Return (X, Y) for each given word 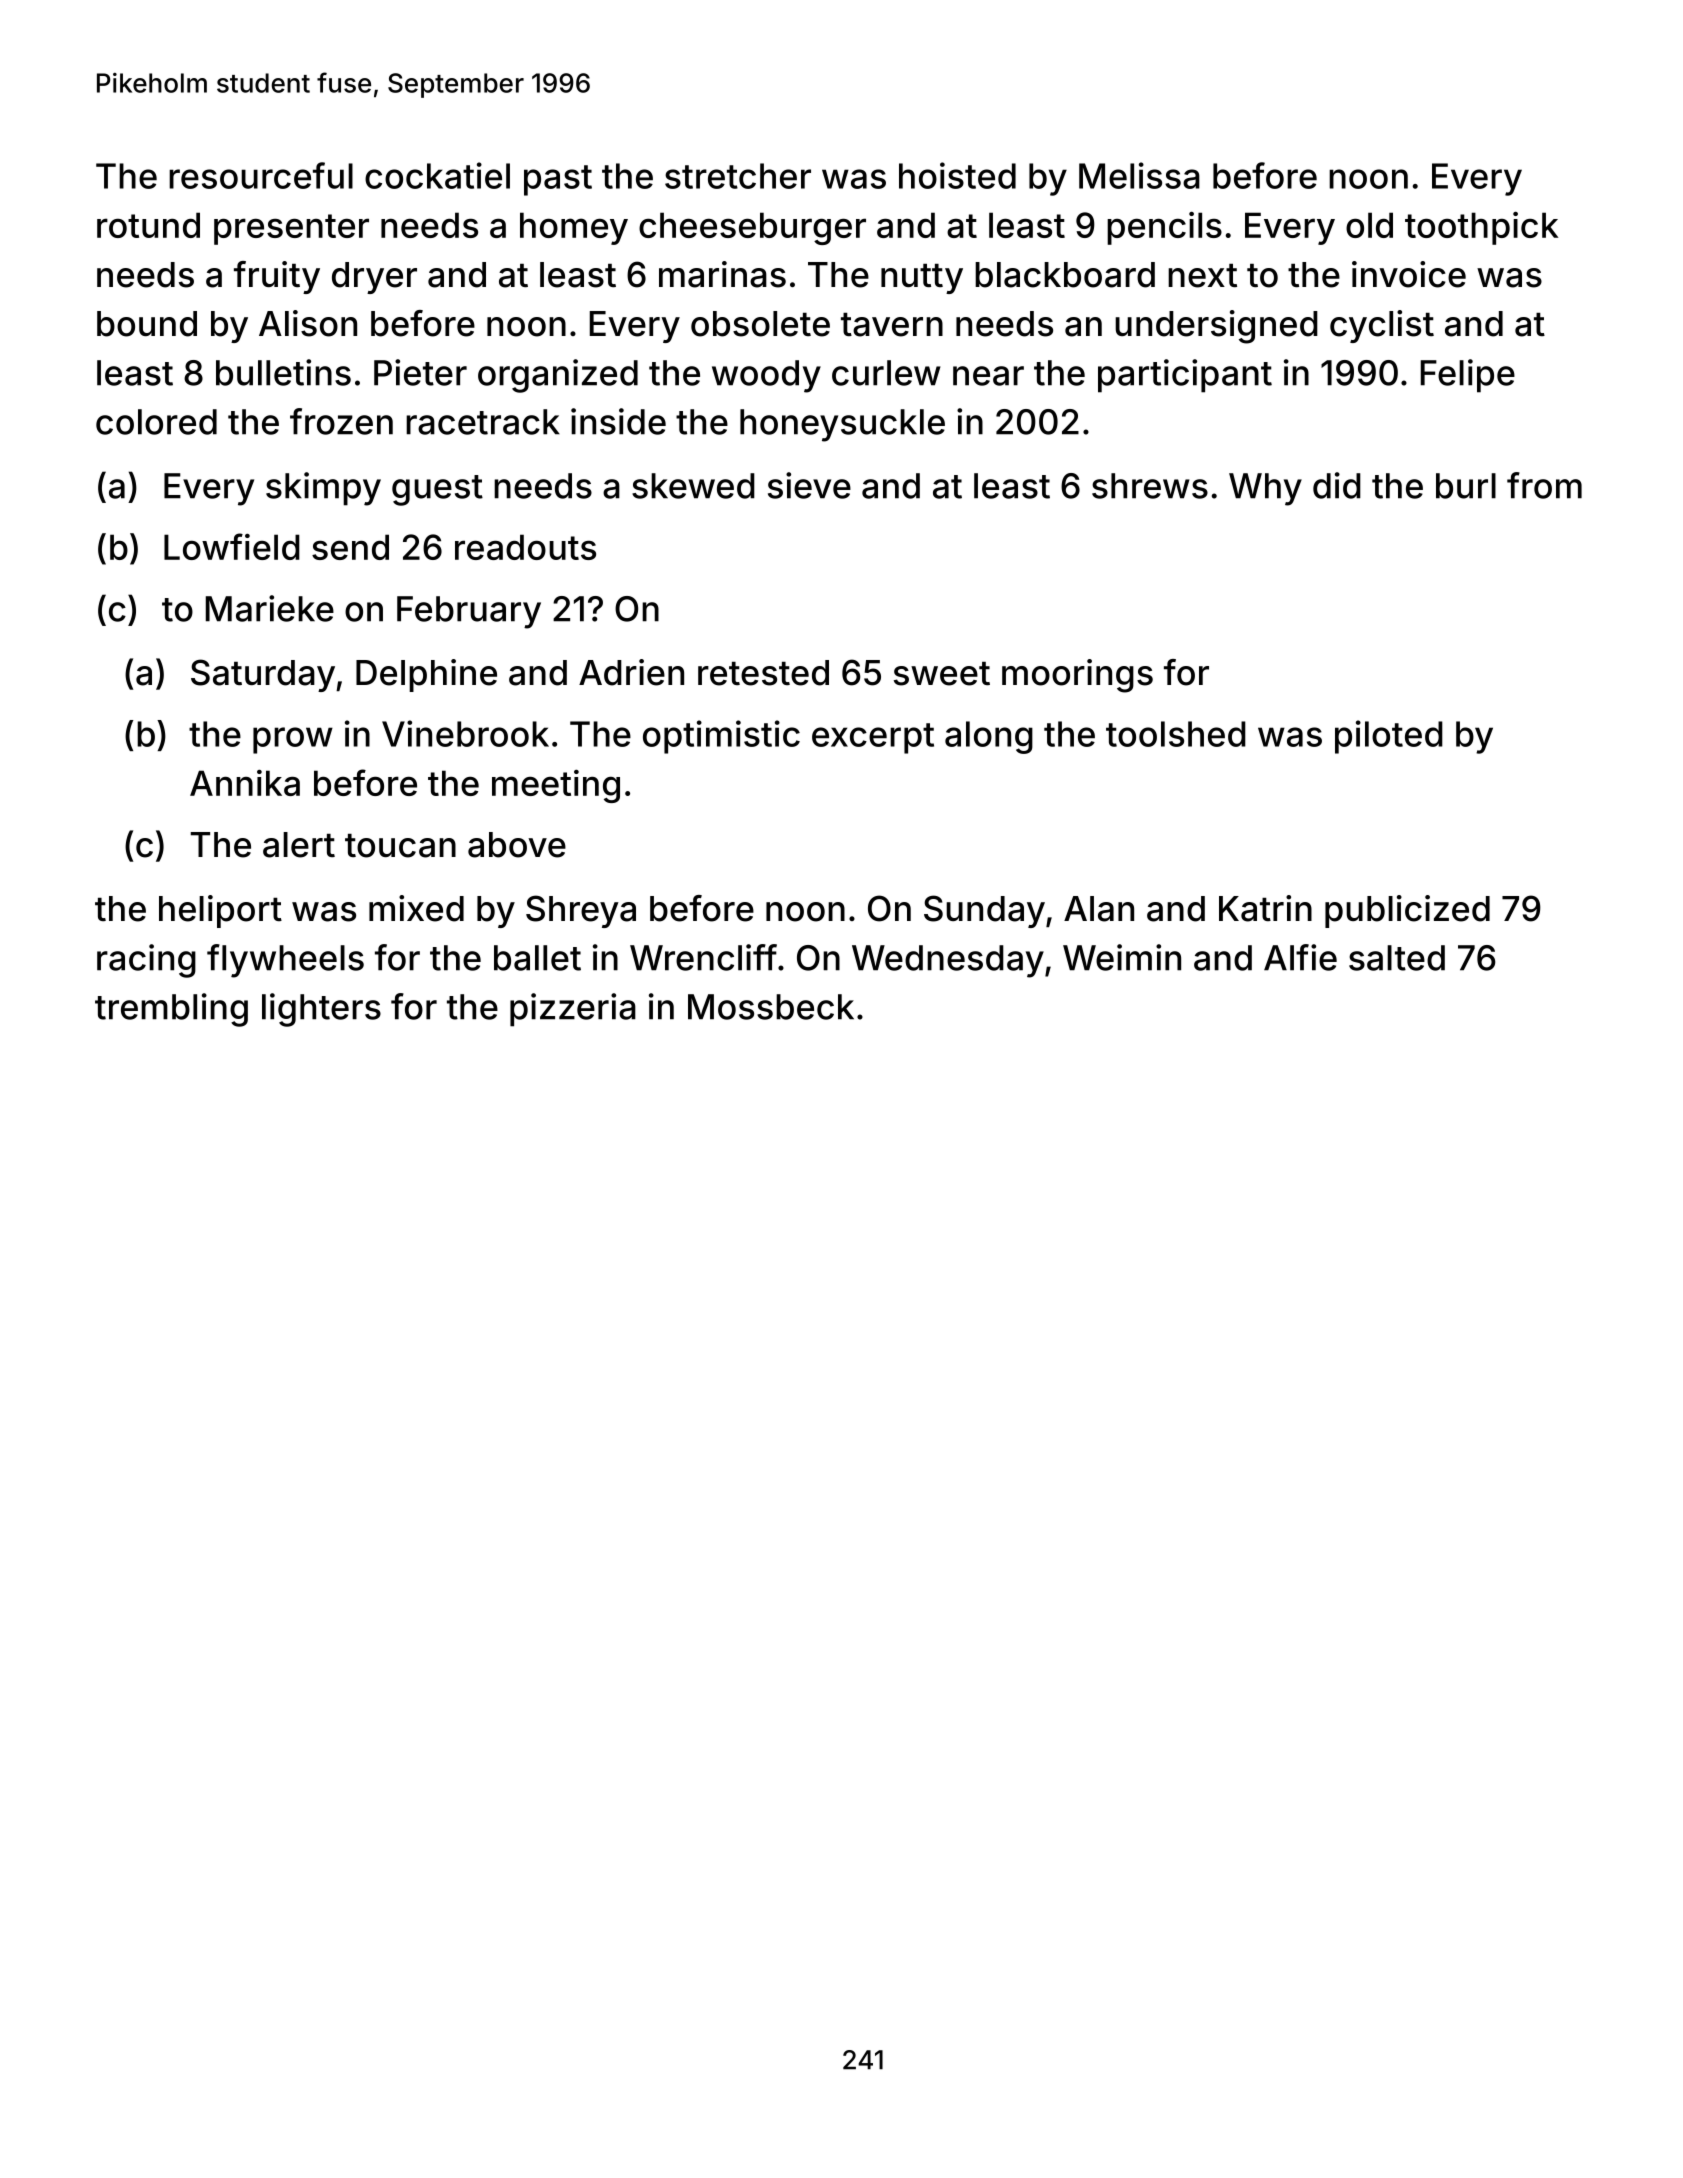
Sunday (984, 911)
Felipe (1468, 376)
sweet (942, 674)
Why (1265, 489)
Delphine (426, 675)
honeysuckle (842, 425)
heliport (220, 911)
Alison (308, 323)
